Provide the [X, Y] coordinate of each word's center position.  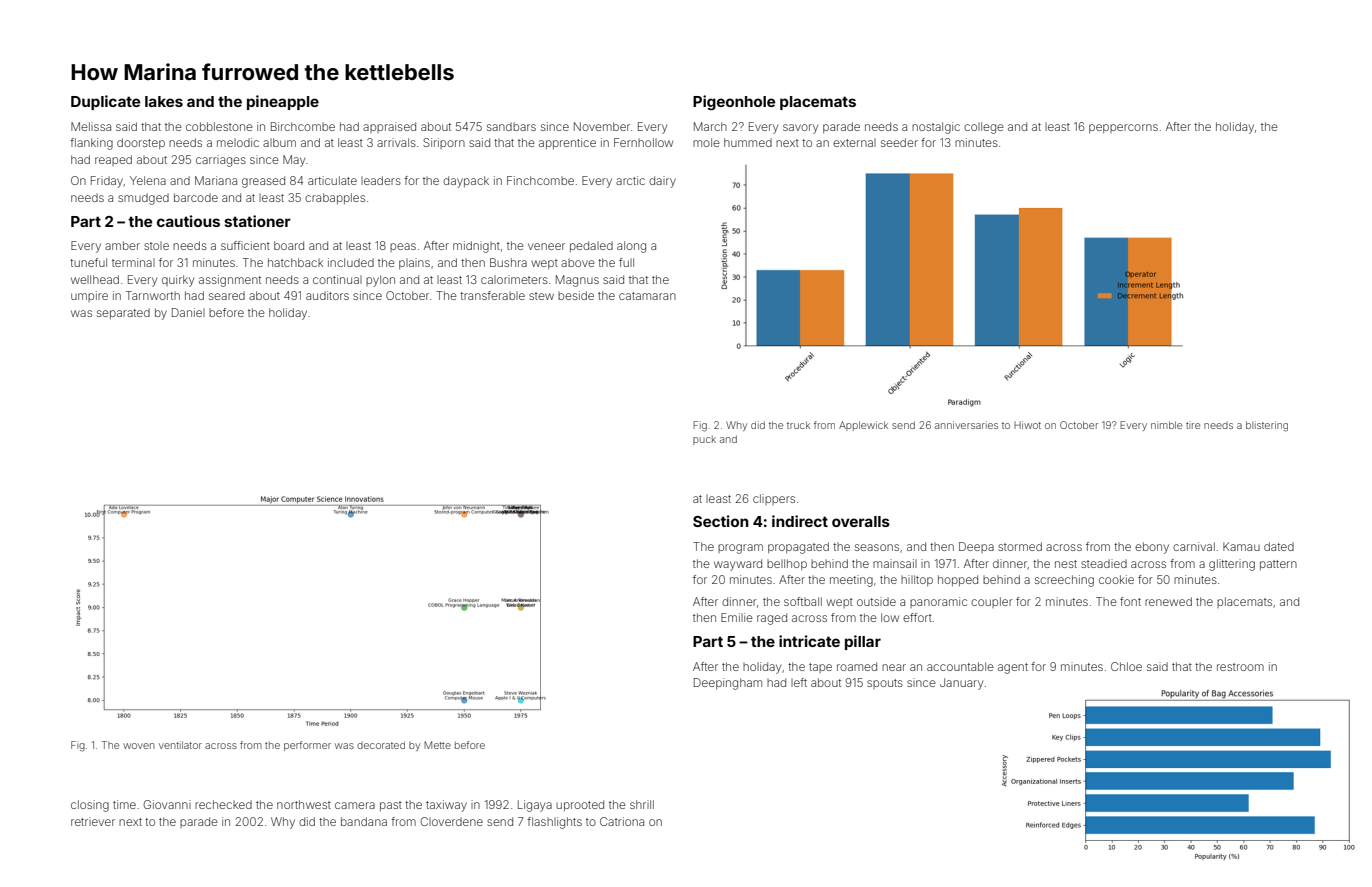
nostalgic [936, 128]
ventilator [180, 745]
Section [721, 521]
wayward [738, 565]
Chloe [1126, 666]
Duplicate [105, 102]
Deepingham [728, 684]
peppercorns [1123, 128]
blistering [1267, 426]
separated [123, 313]
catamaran [647, 296]
